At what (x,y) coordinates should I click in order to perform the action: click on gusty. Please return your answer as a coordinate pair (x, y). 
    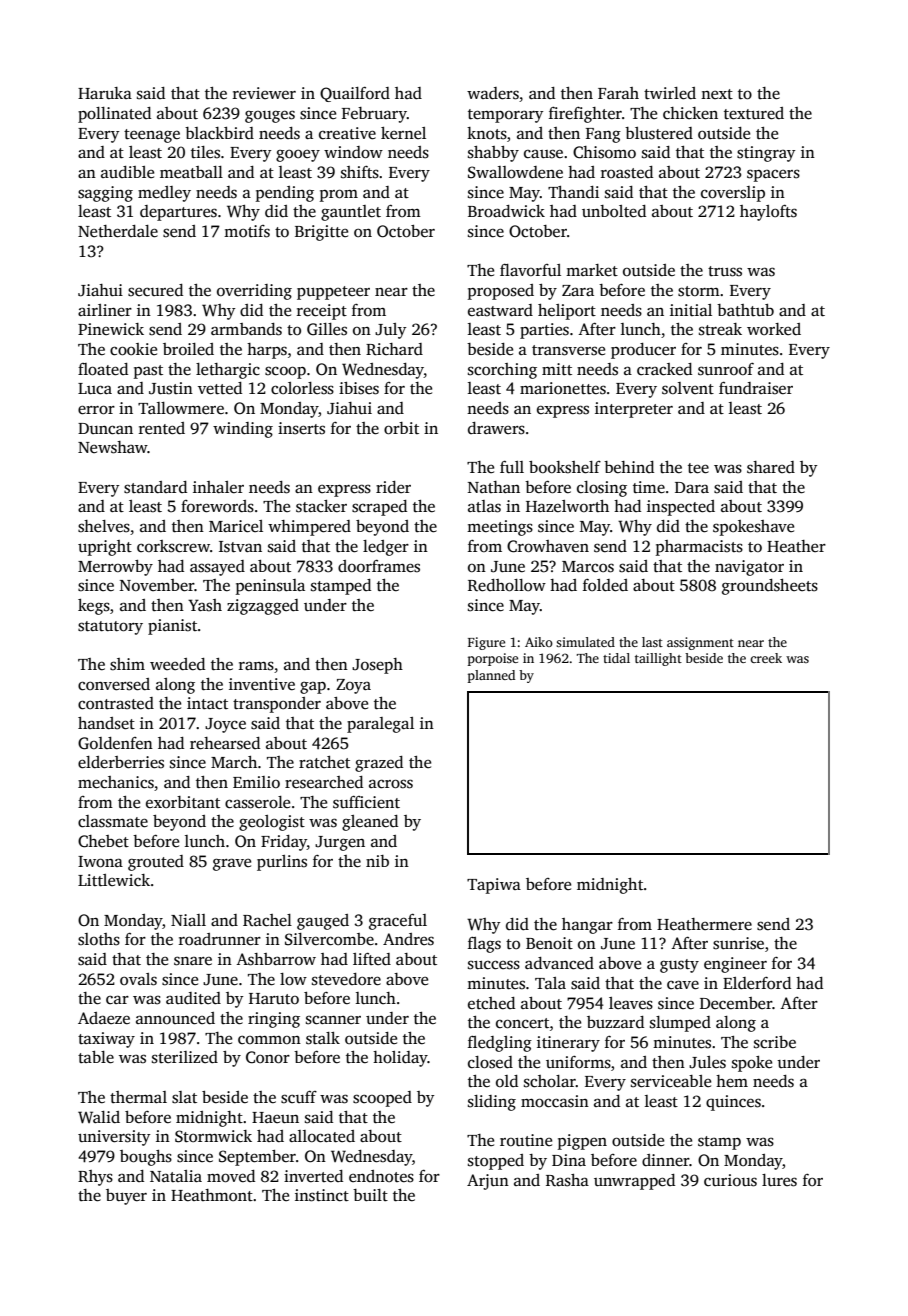
    Looking at the image, I should click on (679, 966).
